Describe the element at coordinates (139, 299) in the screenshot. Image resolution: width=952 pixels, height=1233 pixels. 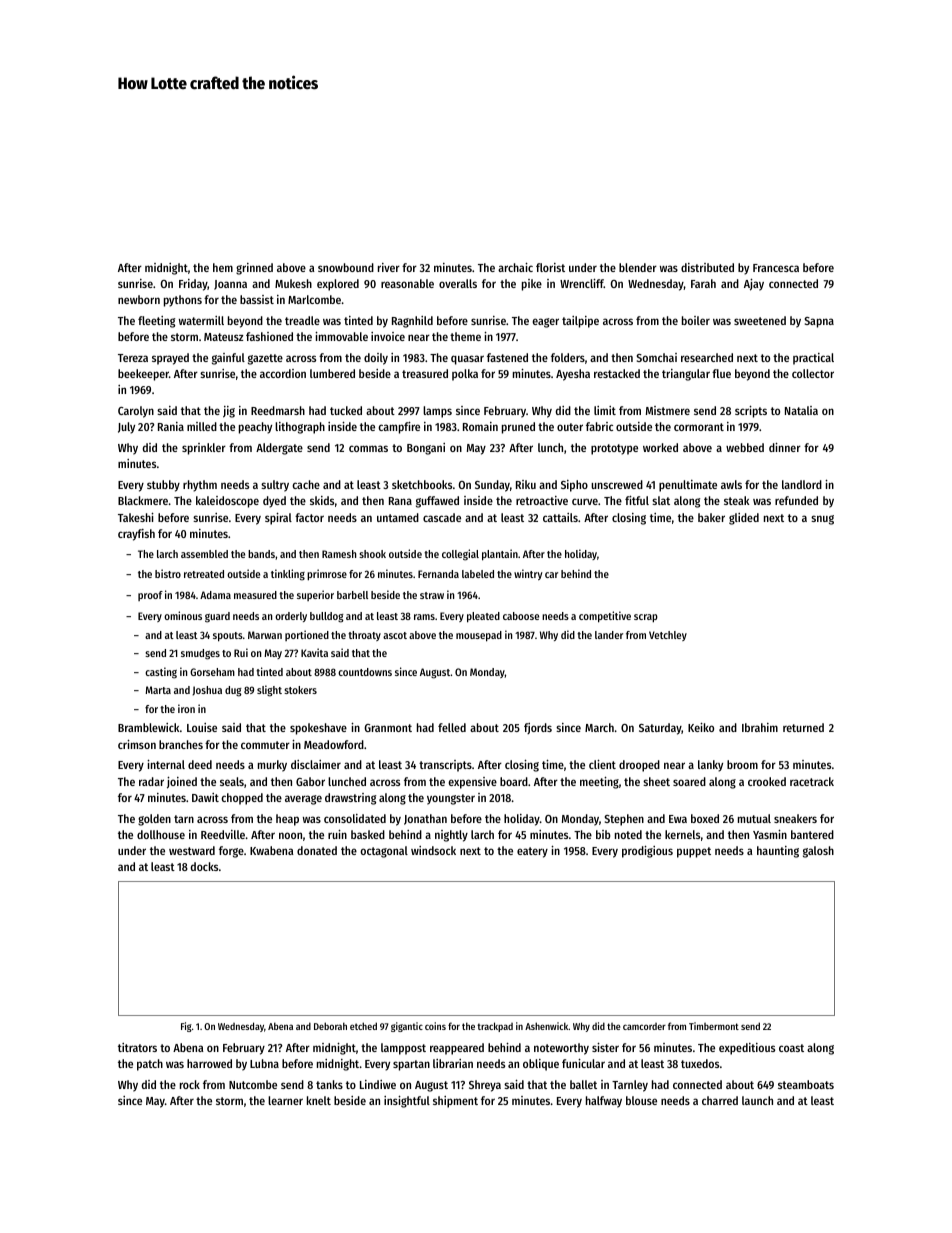
I see `newborn` at that location.
